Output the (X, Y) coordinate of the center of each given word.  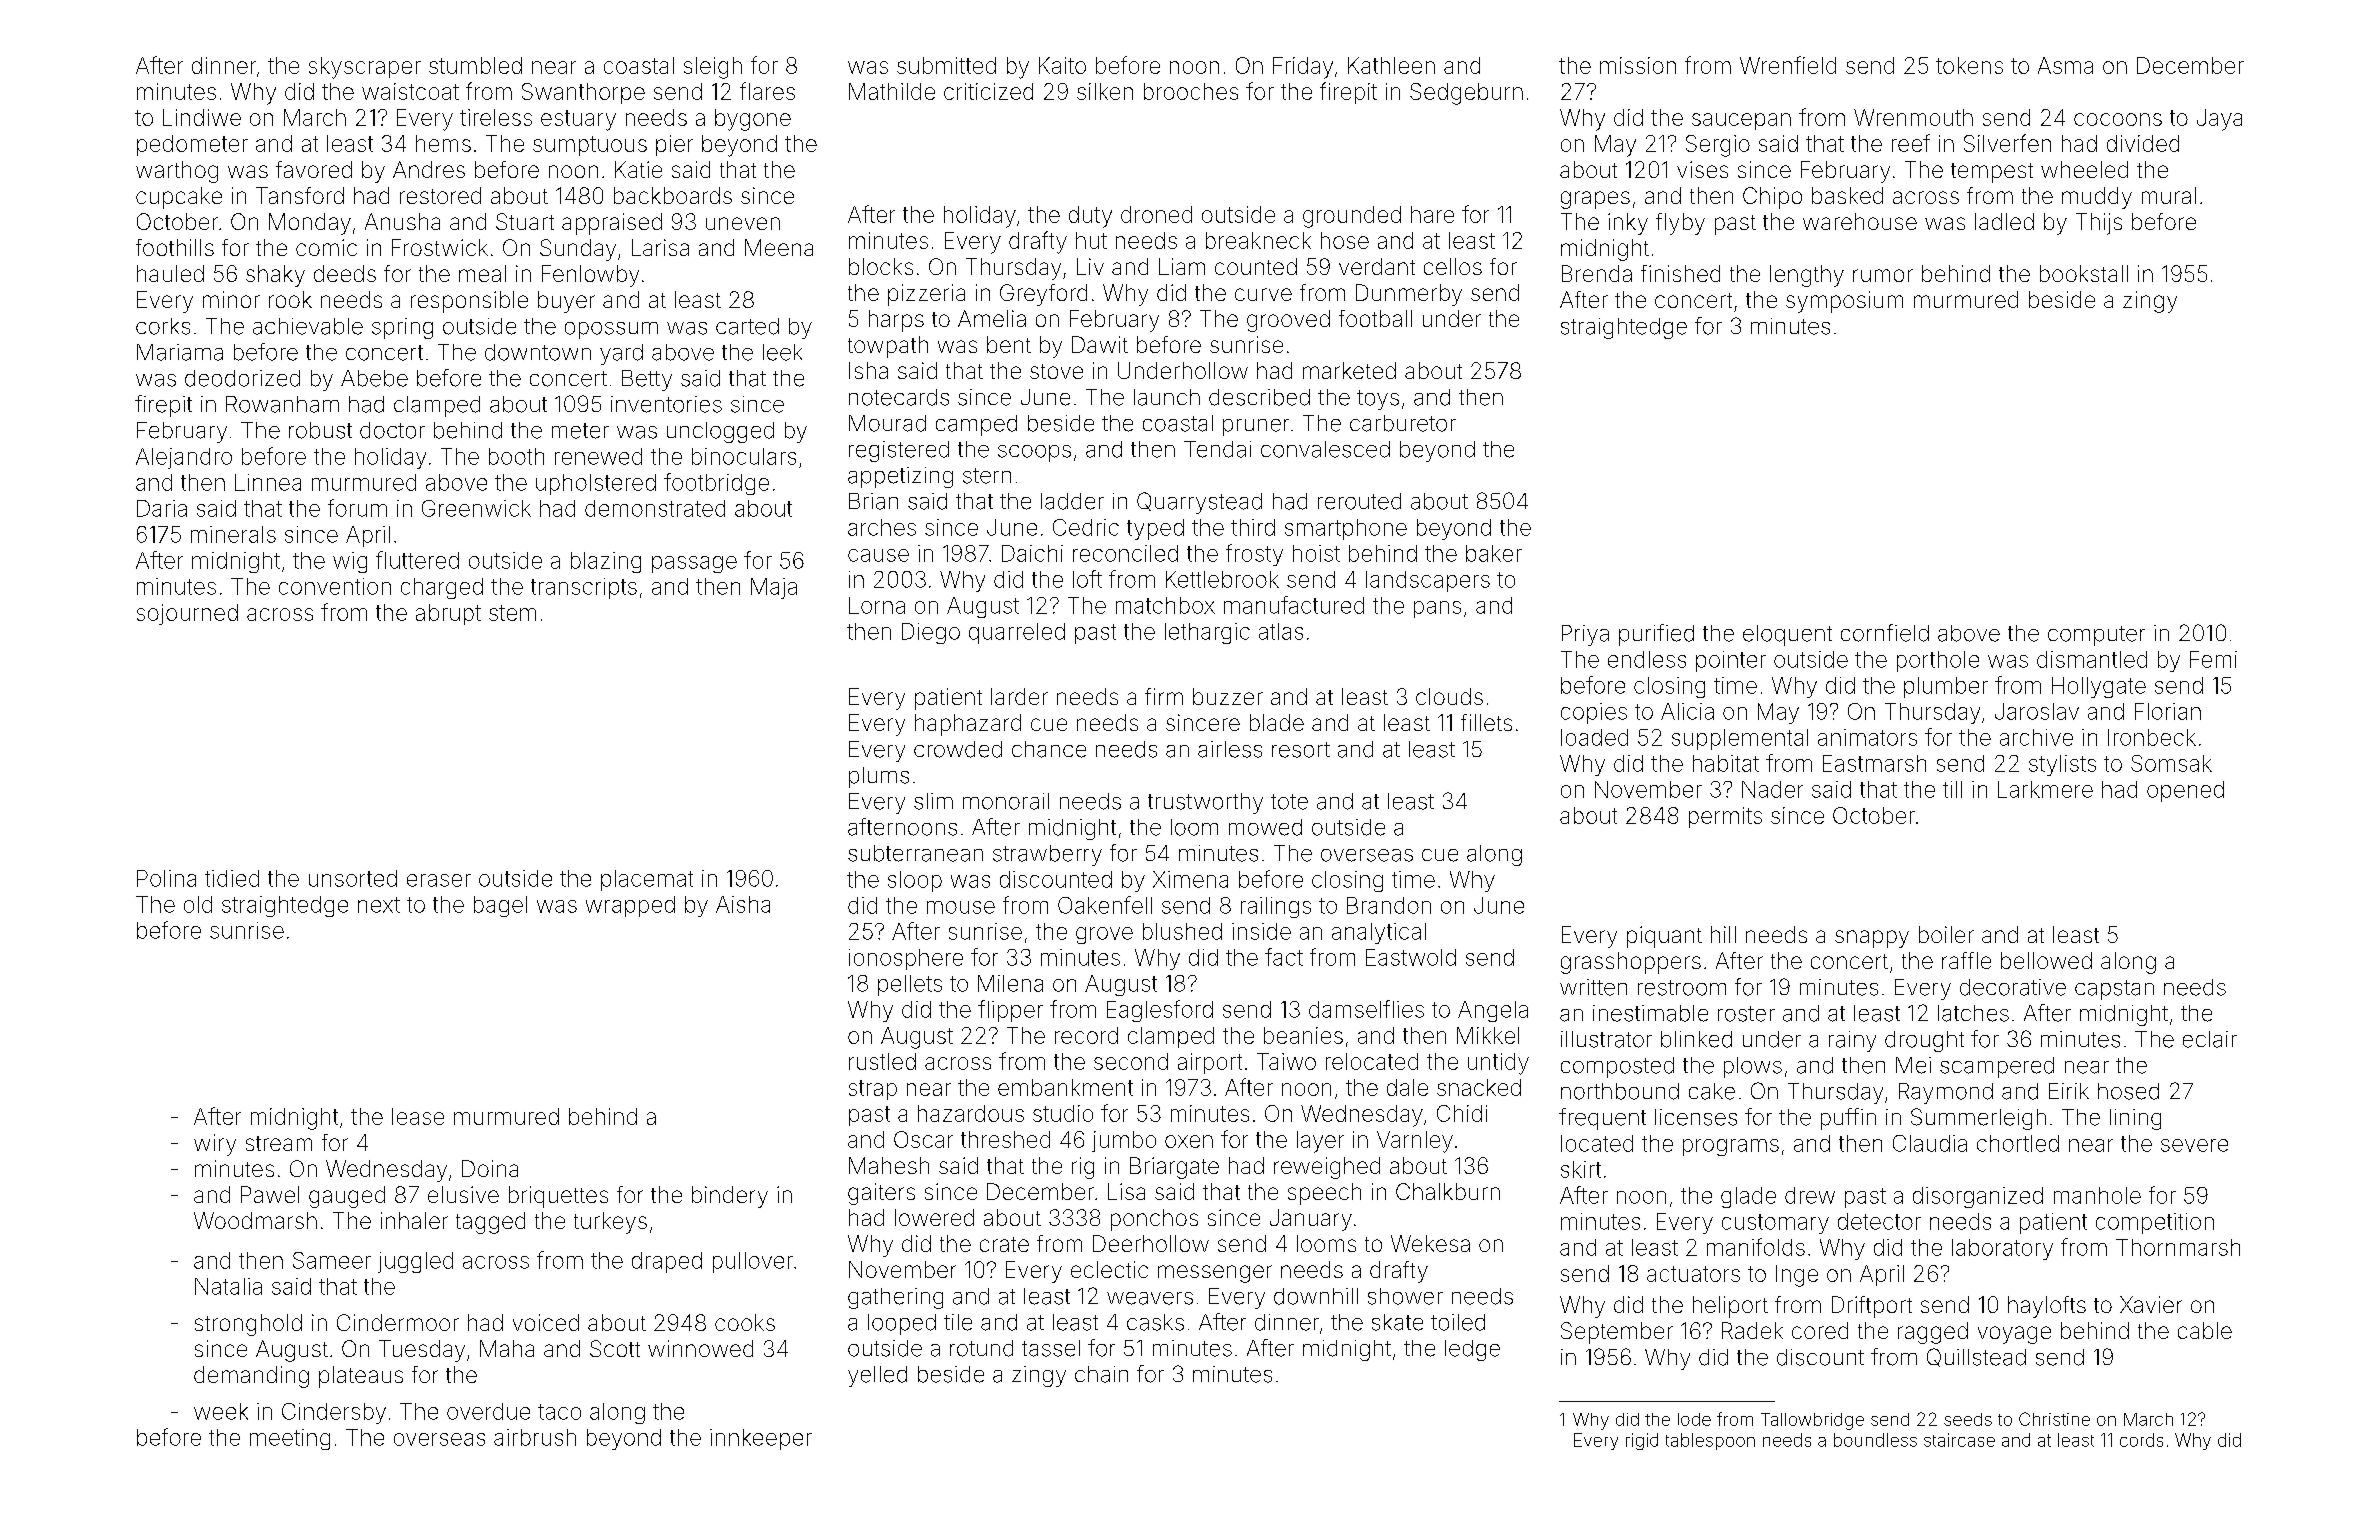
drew (1810, 1195)
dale (1407, 1087)
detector (1879, 1221)
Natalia (228, 1286)
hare (1432, 214)
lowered (934, 1217)
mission (1638, 65)
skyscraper (365, 68)
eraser (439, 880)
